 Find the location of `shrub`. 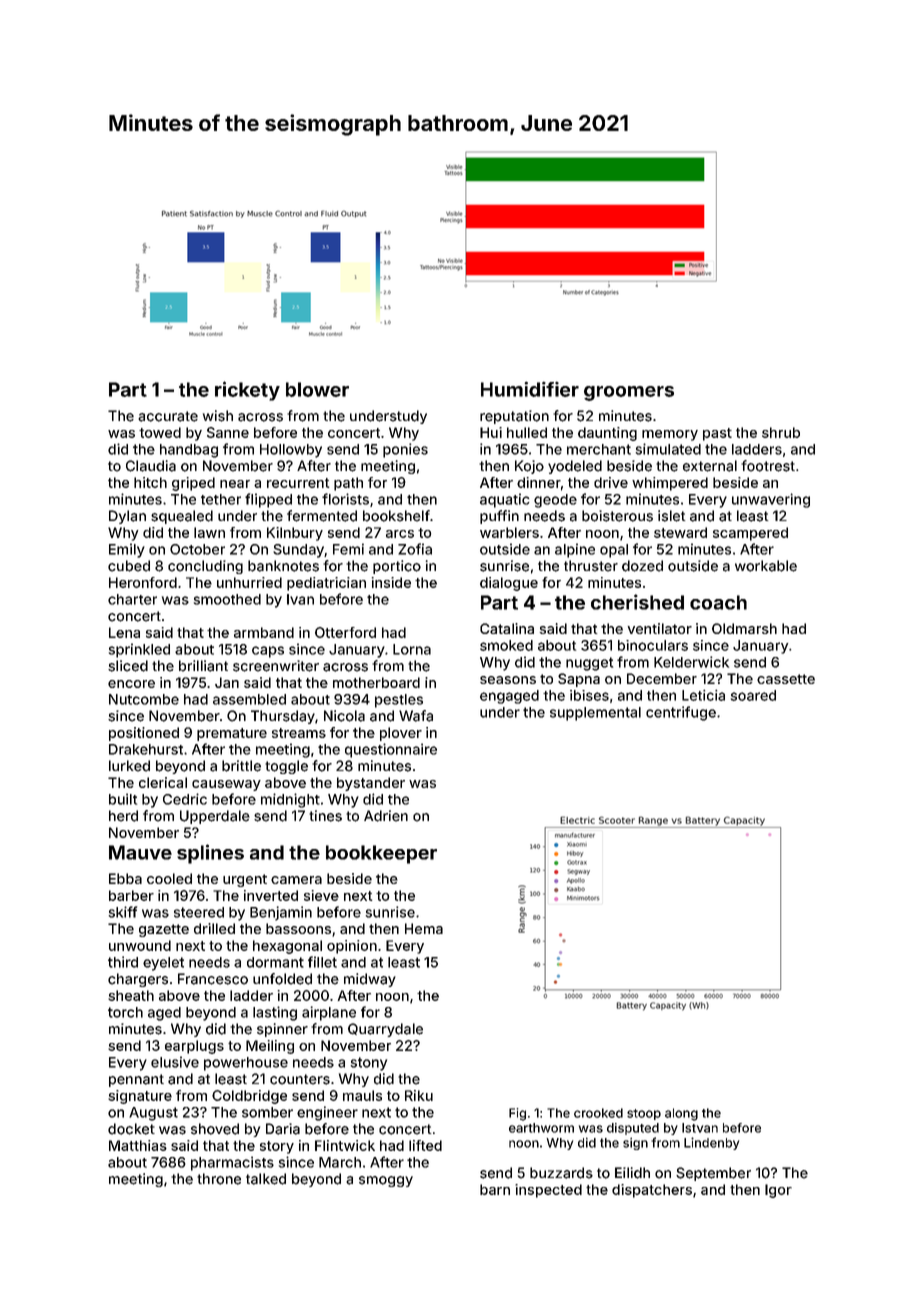

shrub is located at coordinates (781, 432).
